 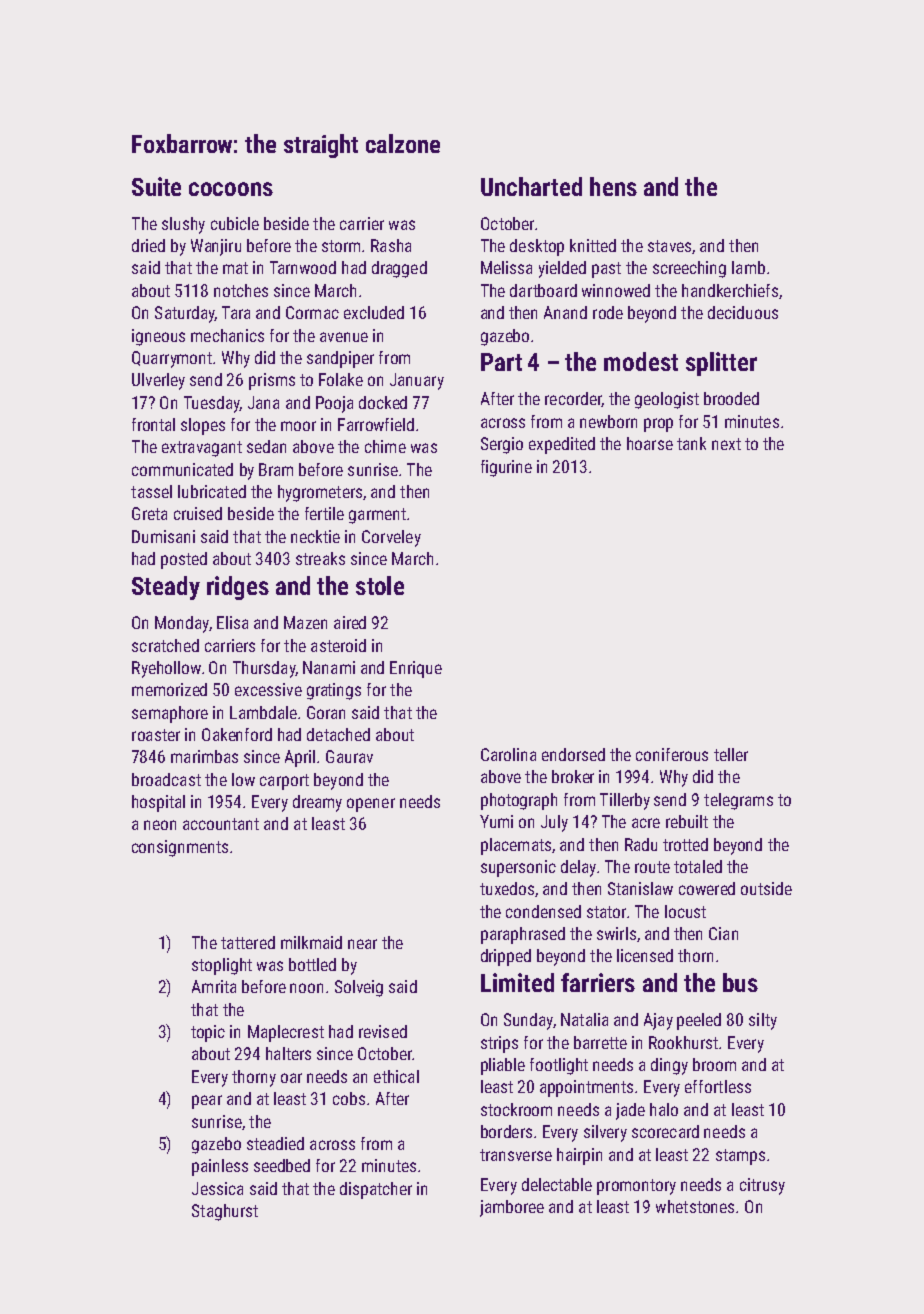 What do you see at coordinates (499, 1044) in the document?
I see `strips` at bounding box center [499, 1044].
